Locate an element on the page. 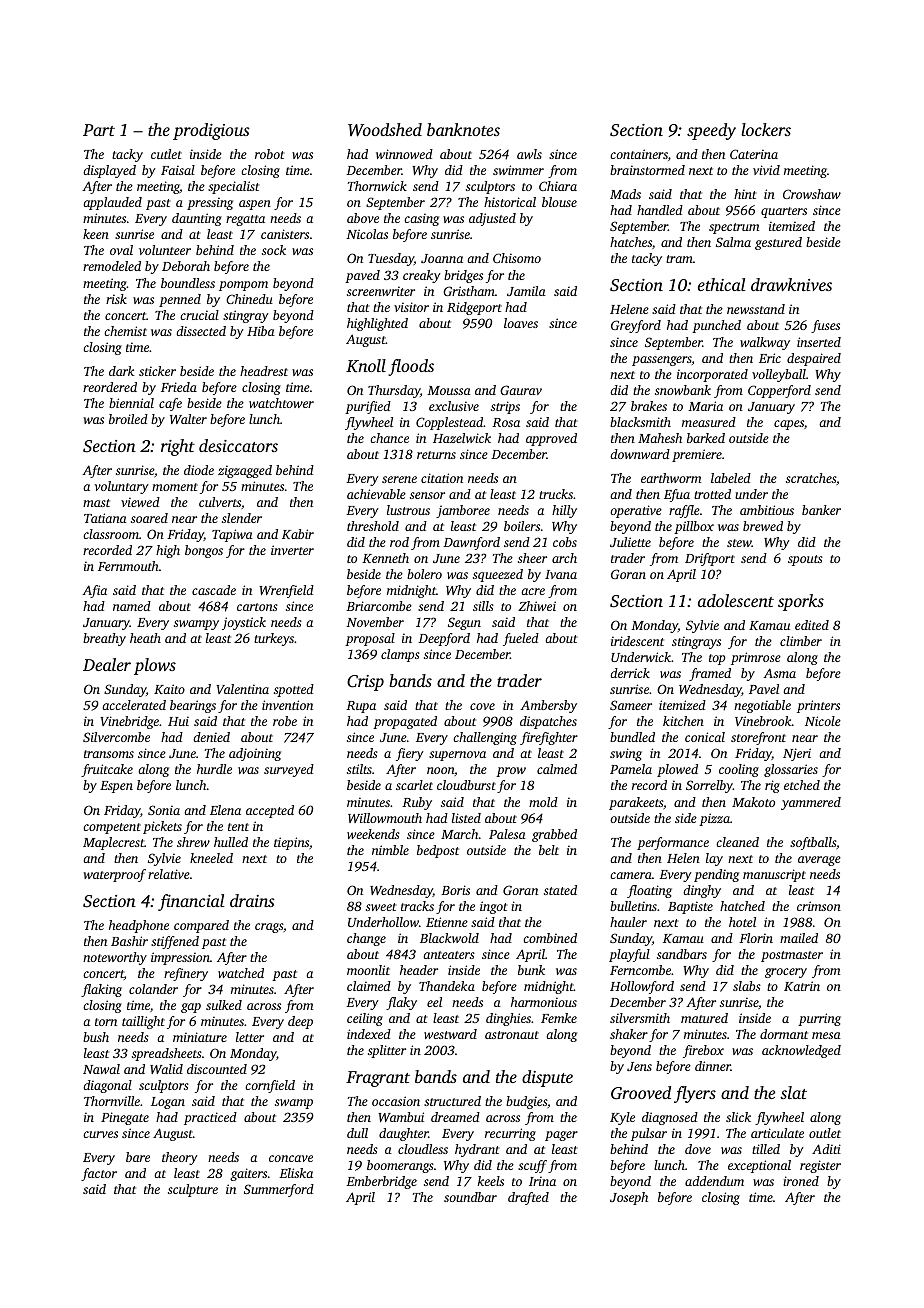  hint is located at coordinates (745, 194).
